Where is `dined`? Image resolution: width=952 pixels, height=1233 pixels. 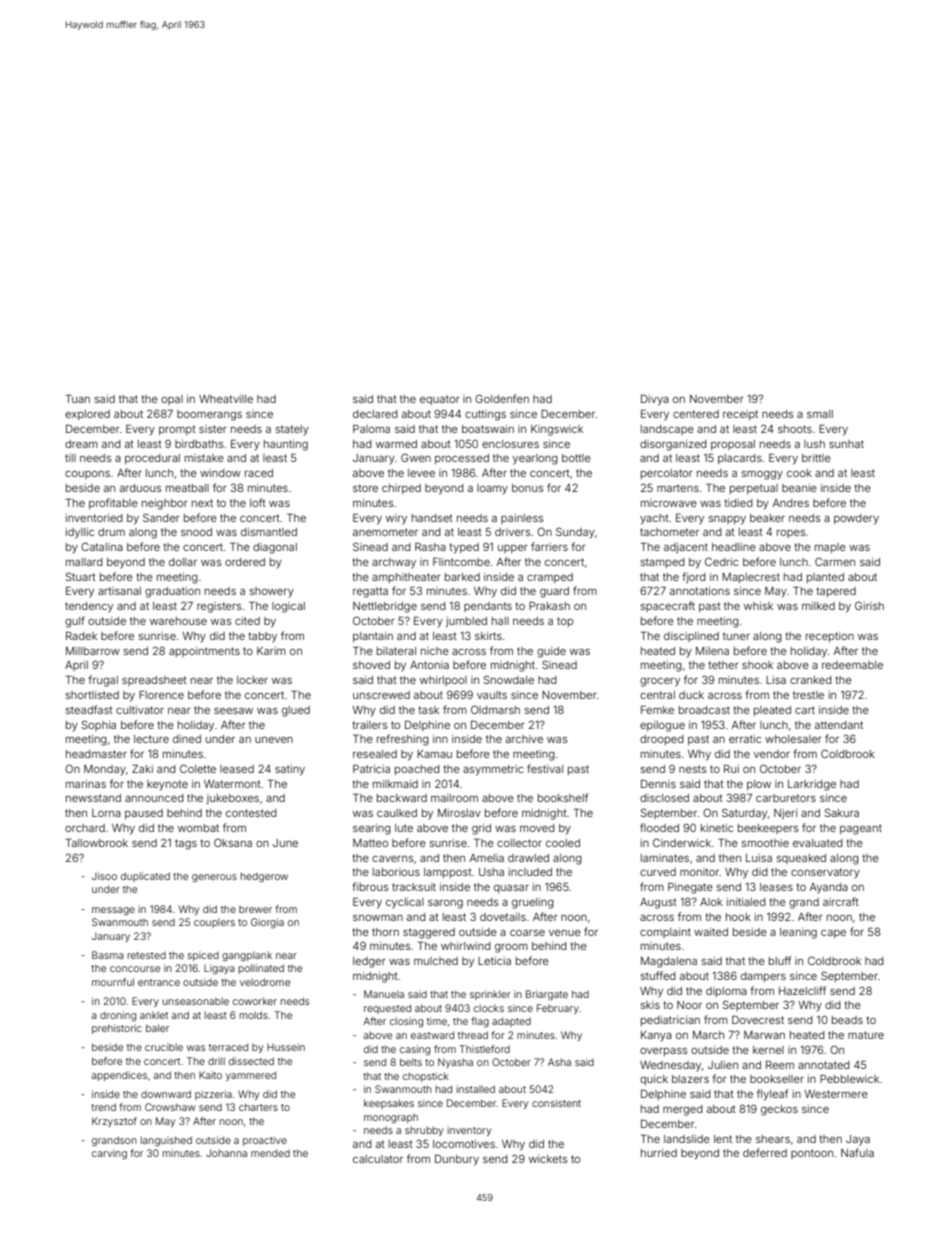 dined is located at coordinates (187, 739).
